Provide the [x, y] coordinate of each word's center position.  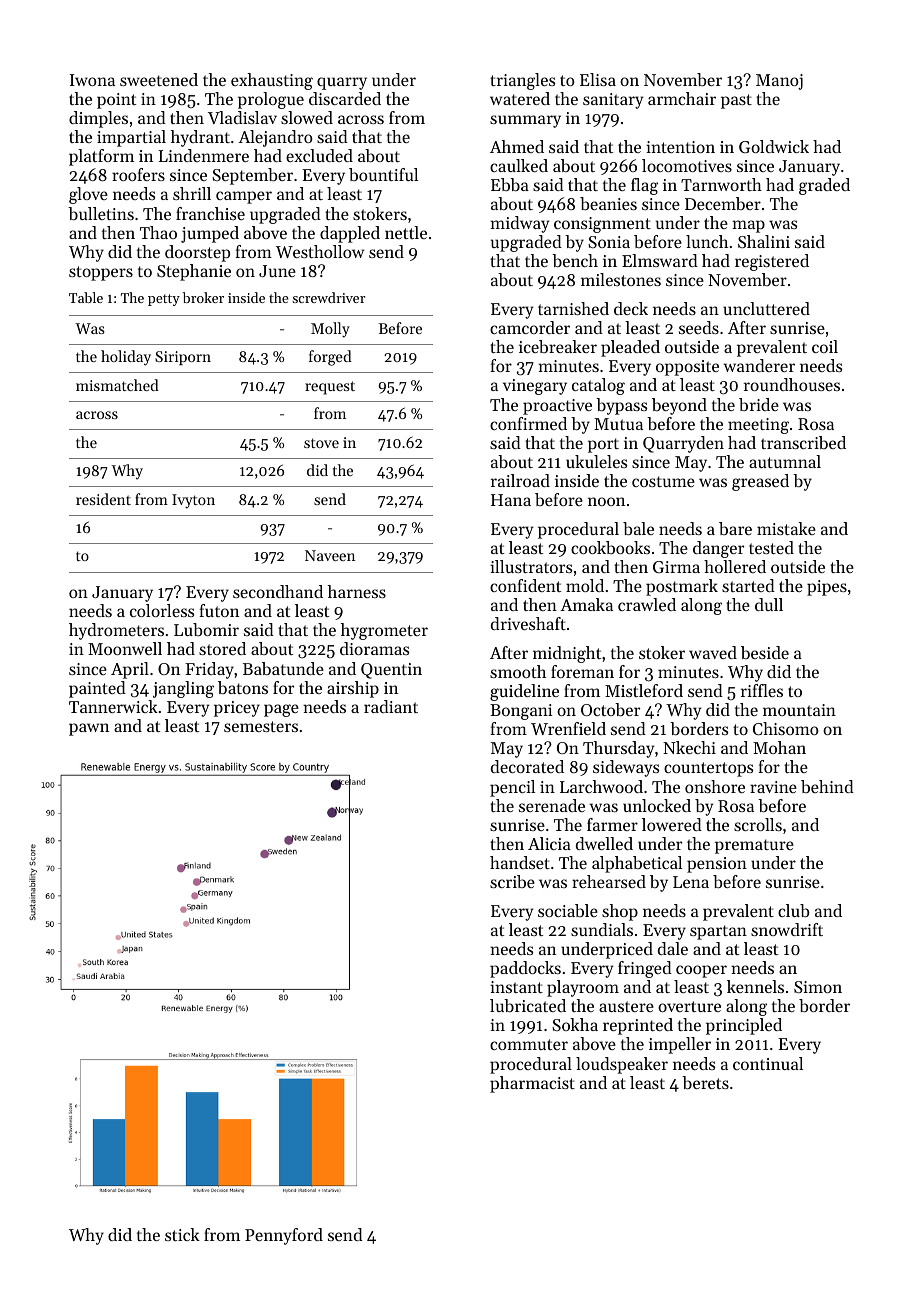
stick [182, 1234]
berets [705, 1082]
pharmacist [532, 1084]
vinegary [535, 387]
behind [827, 786]
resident [103, 499]
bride [759, 404]
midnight [567, 654]
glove [88, 195]
